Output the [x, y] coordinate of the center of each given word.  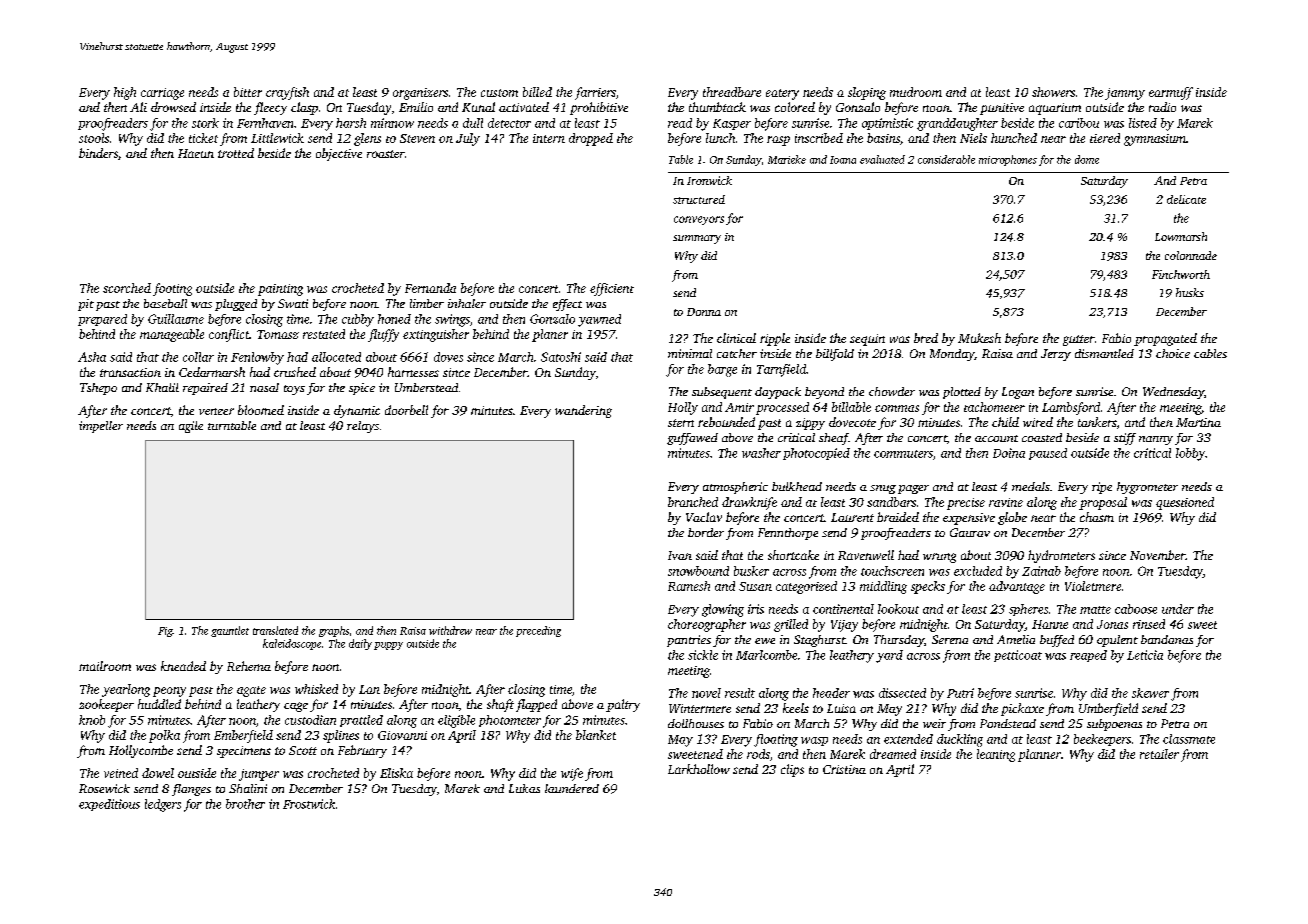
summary [697, 239]
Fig [165, 632]
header [831, 693]
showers [1053, 92]
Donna [704, 312]
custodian [310, 720]
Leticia [1145, 655]
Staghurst [819, 641]
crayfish [287, 93]
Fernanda [430, 288]
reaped [1088, 656]
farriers [595, 93]
